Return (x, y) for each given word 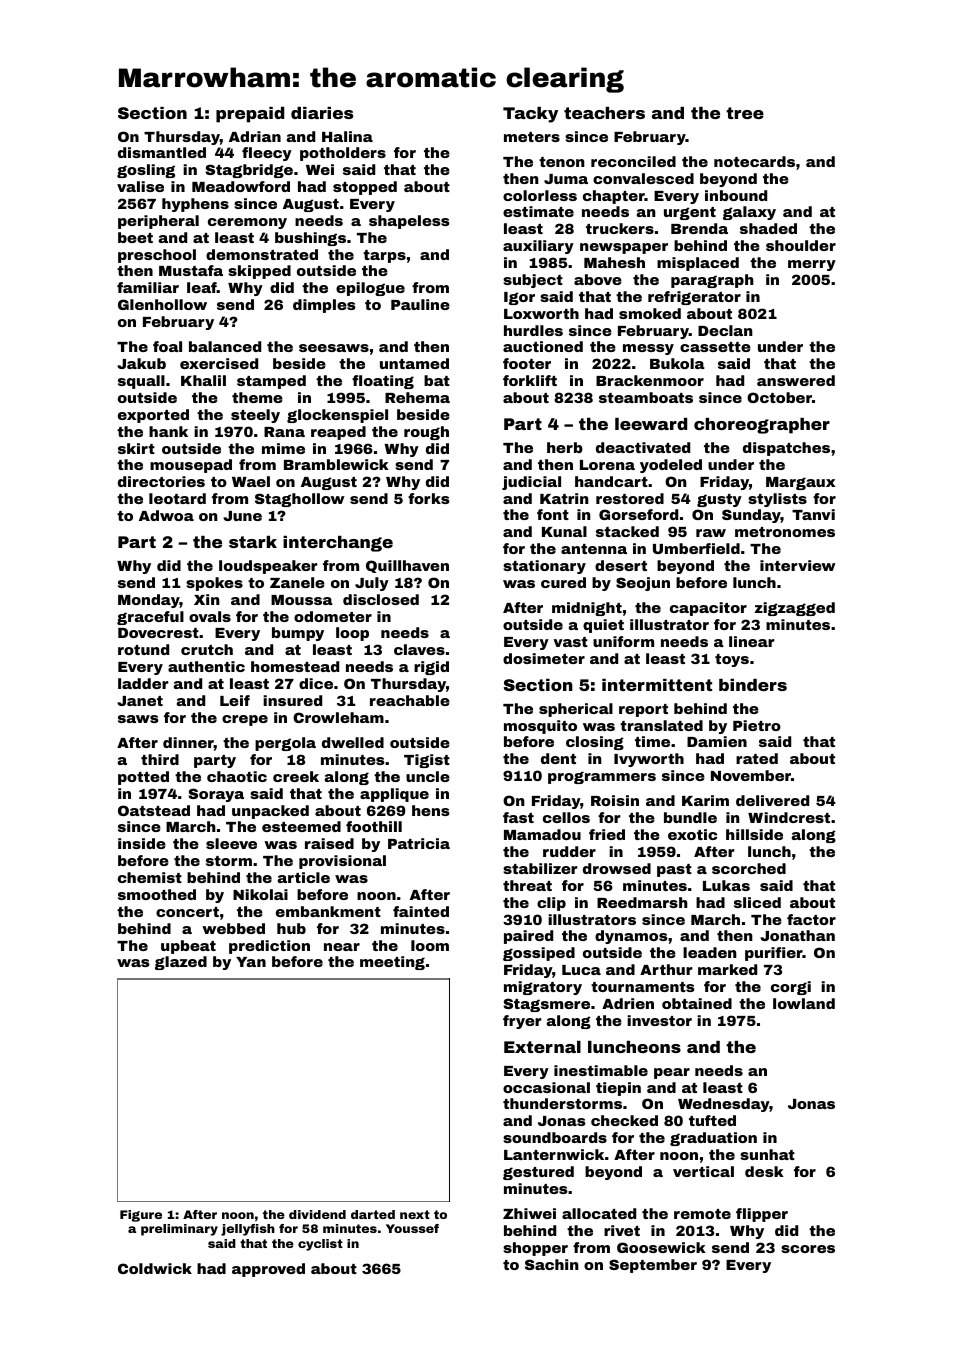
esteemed (301, 826)
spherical (576, 710)
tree (745, 113)
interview (798, 565)
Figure (141, 1216)
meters (532, 137)
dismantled (162, 152)
